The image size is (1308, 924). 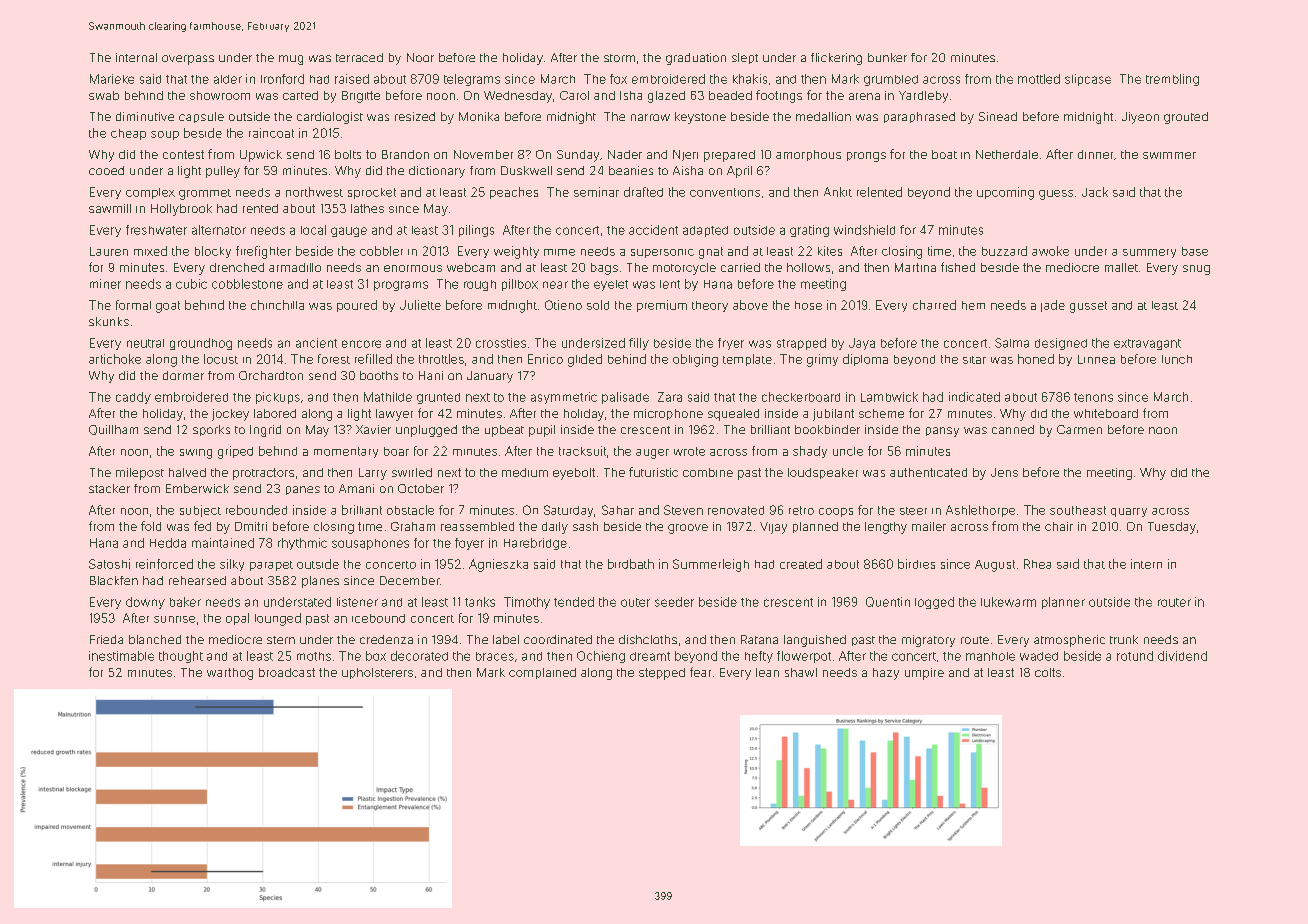 I want to click on cubic, so click(x=191, y=284).
